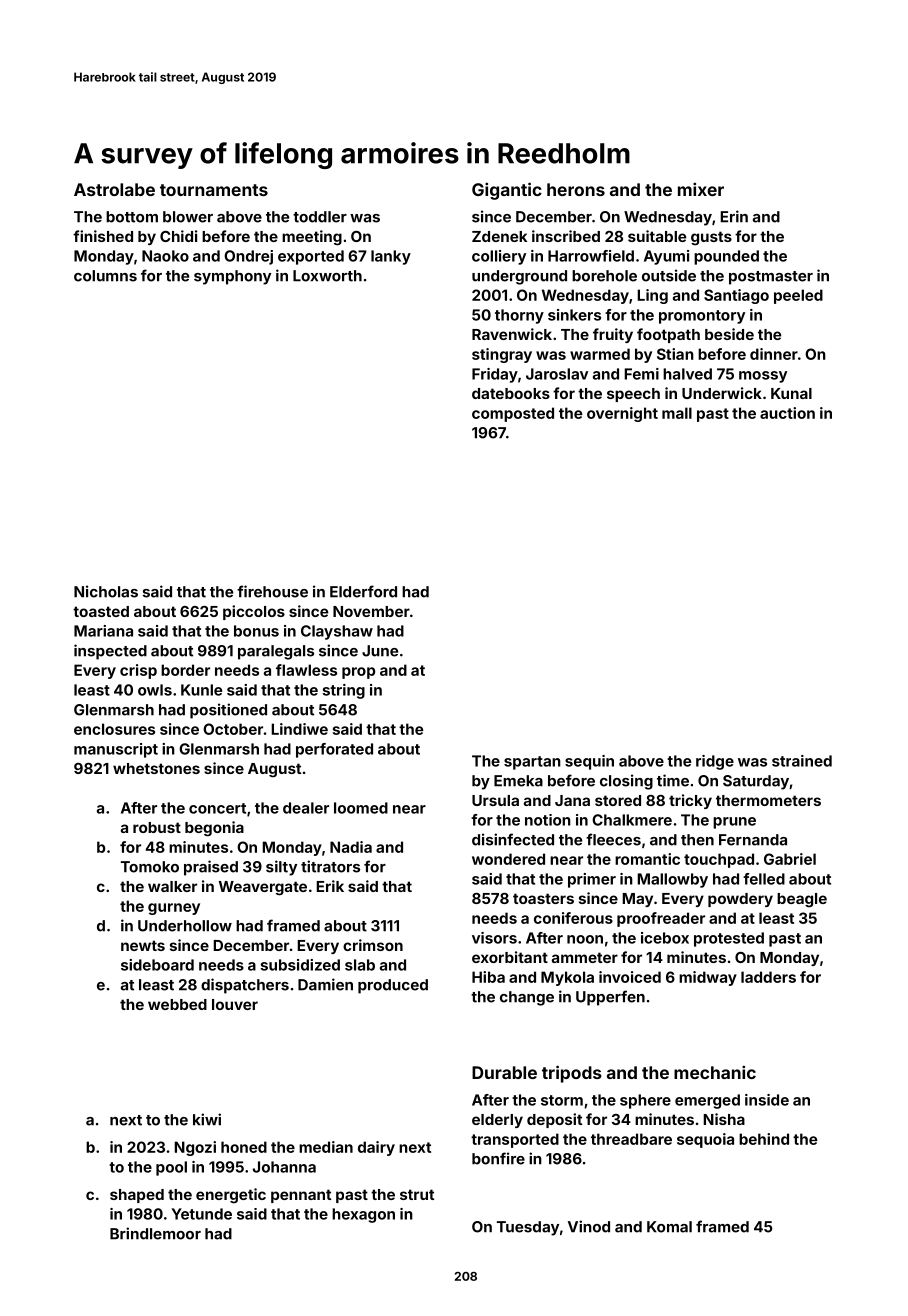 This screenshot has height=1316, width=908. Describe the element at coordinates (701, 189) in the screenshot. I see `mixer` at that location.
